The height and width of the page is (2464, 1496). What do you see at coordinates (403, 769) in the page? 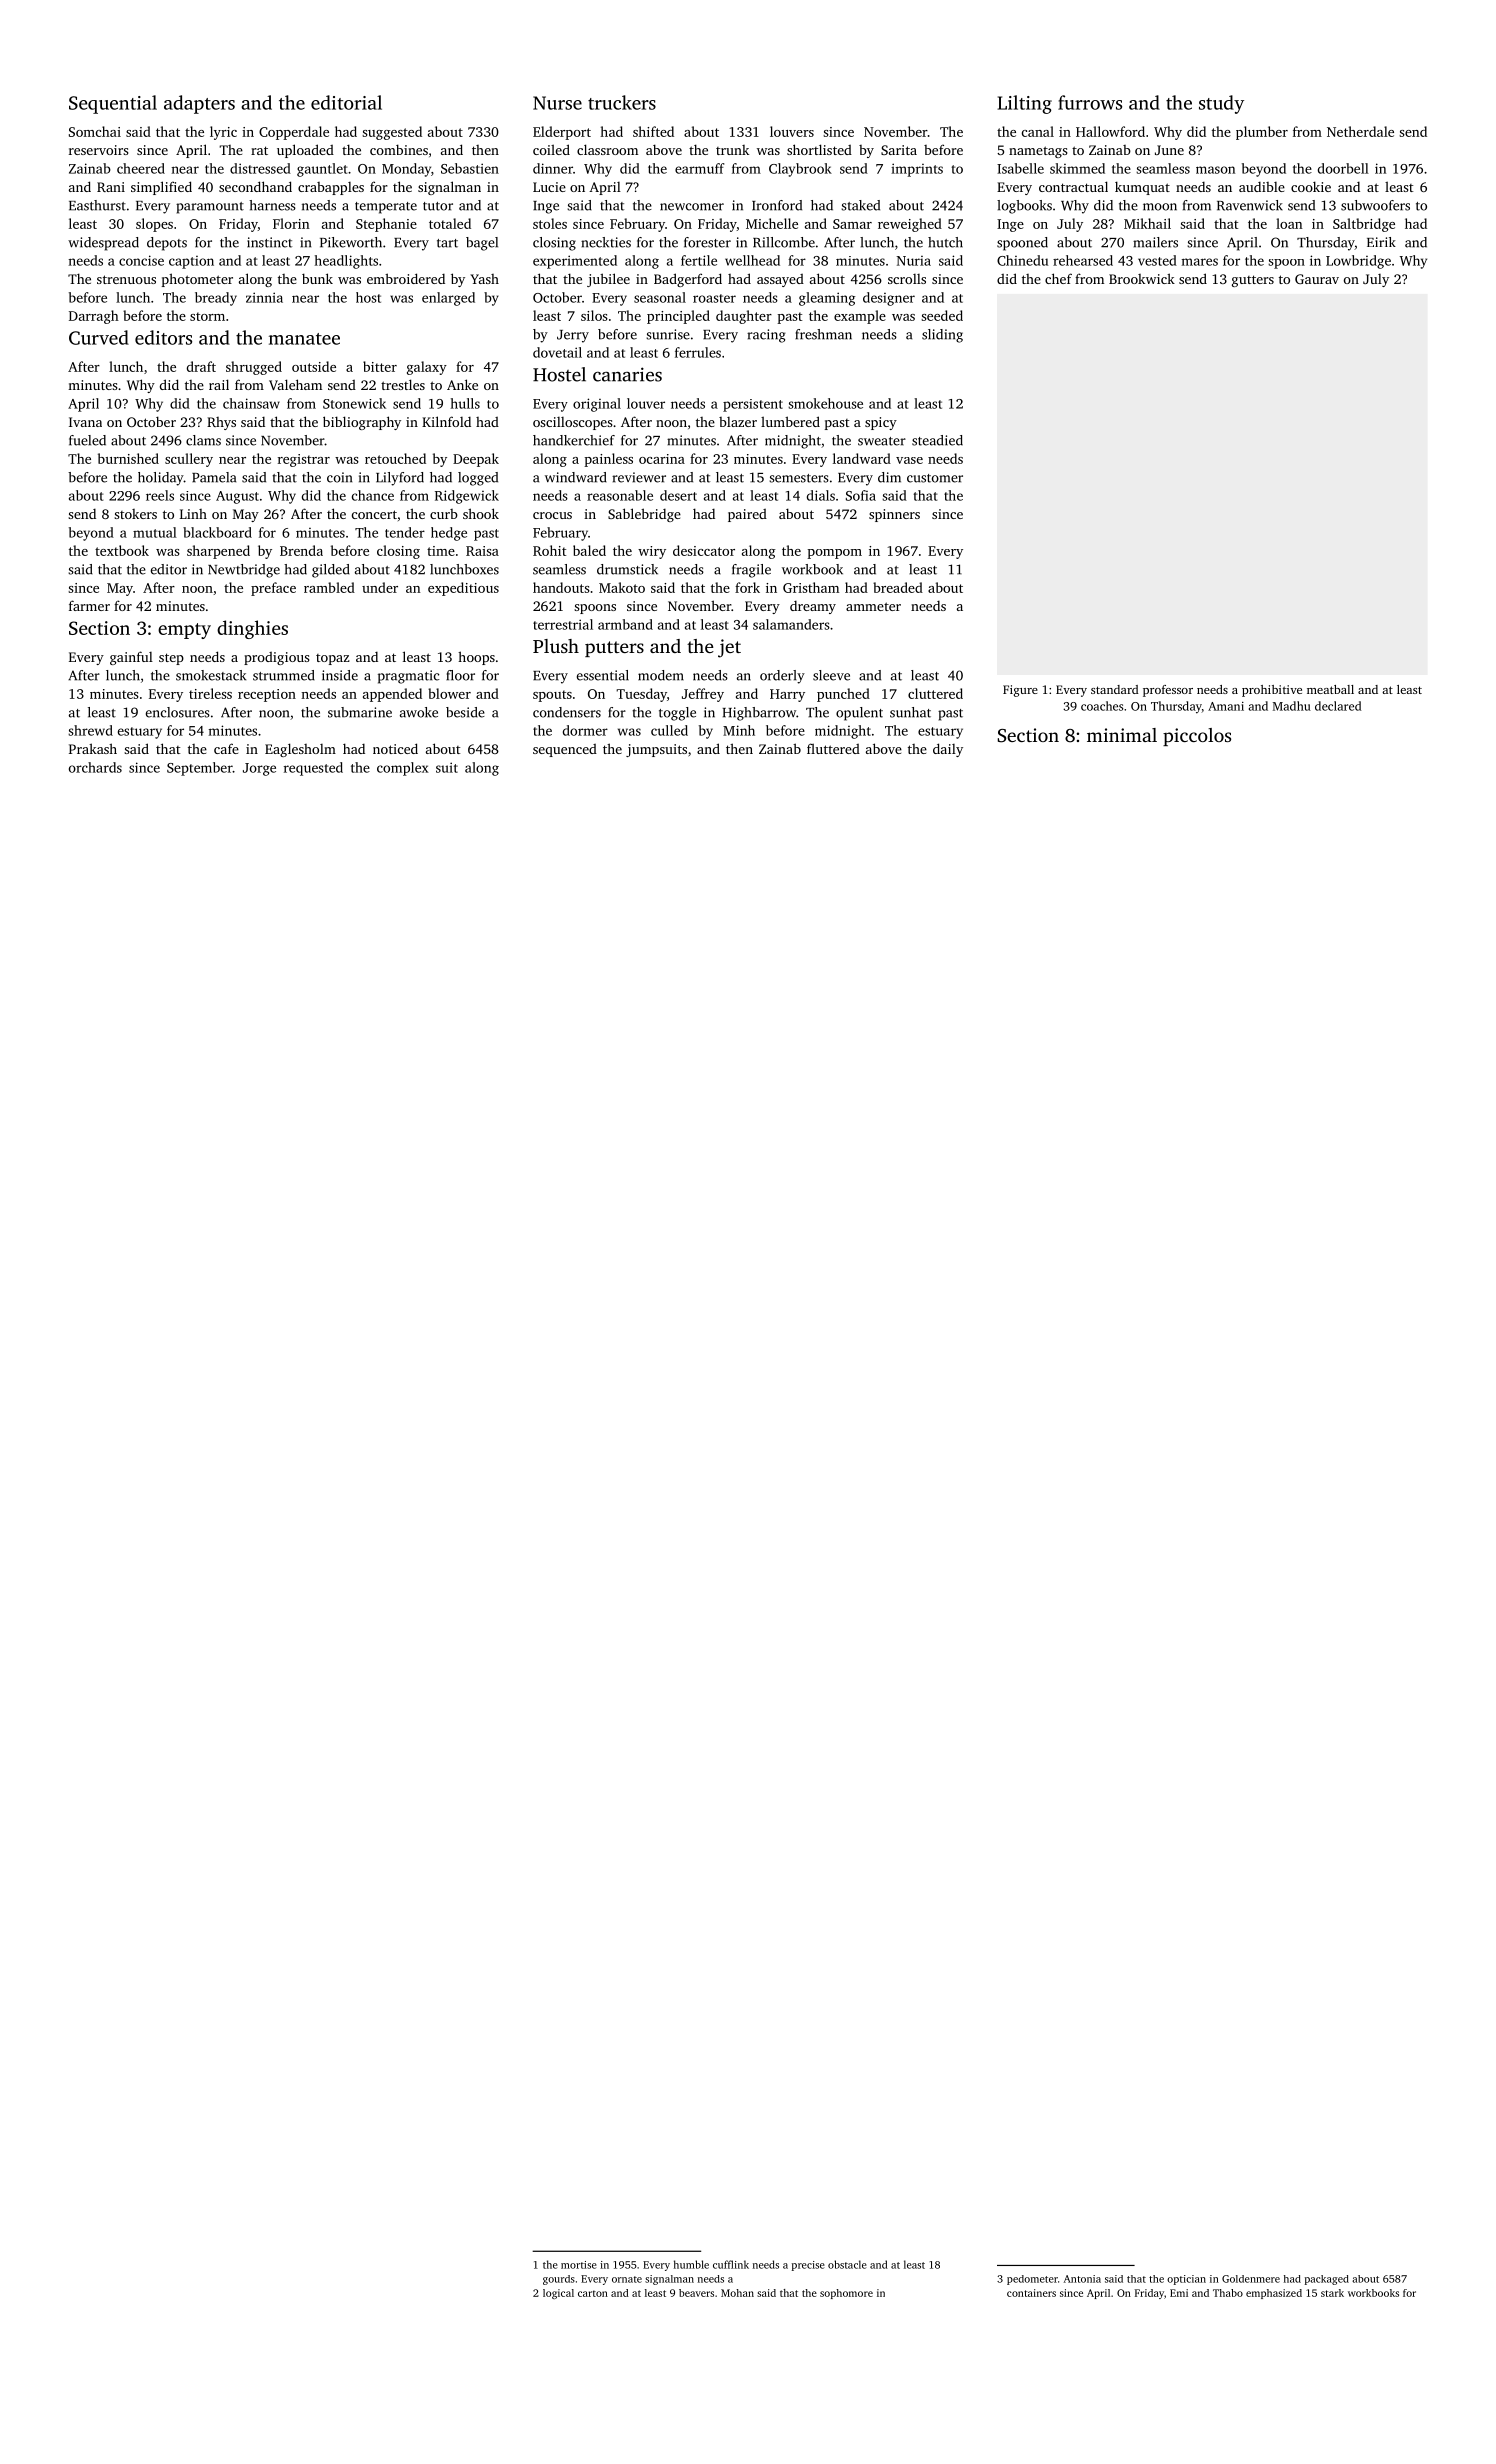
I see `complex` at bounding box center [403, 769].
